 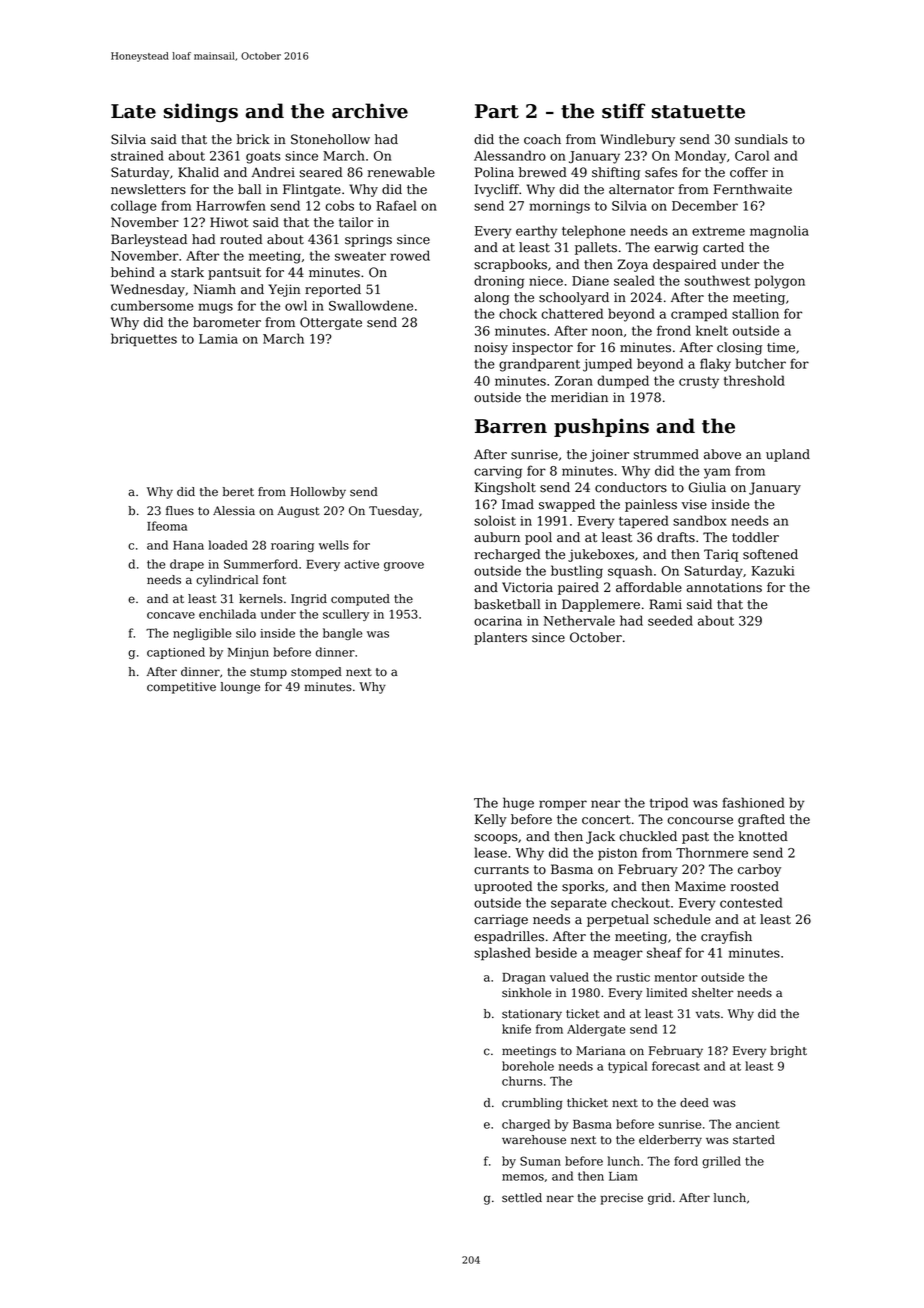 I want to click on churns, so click(x=522, y=1081).
